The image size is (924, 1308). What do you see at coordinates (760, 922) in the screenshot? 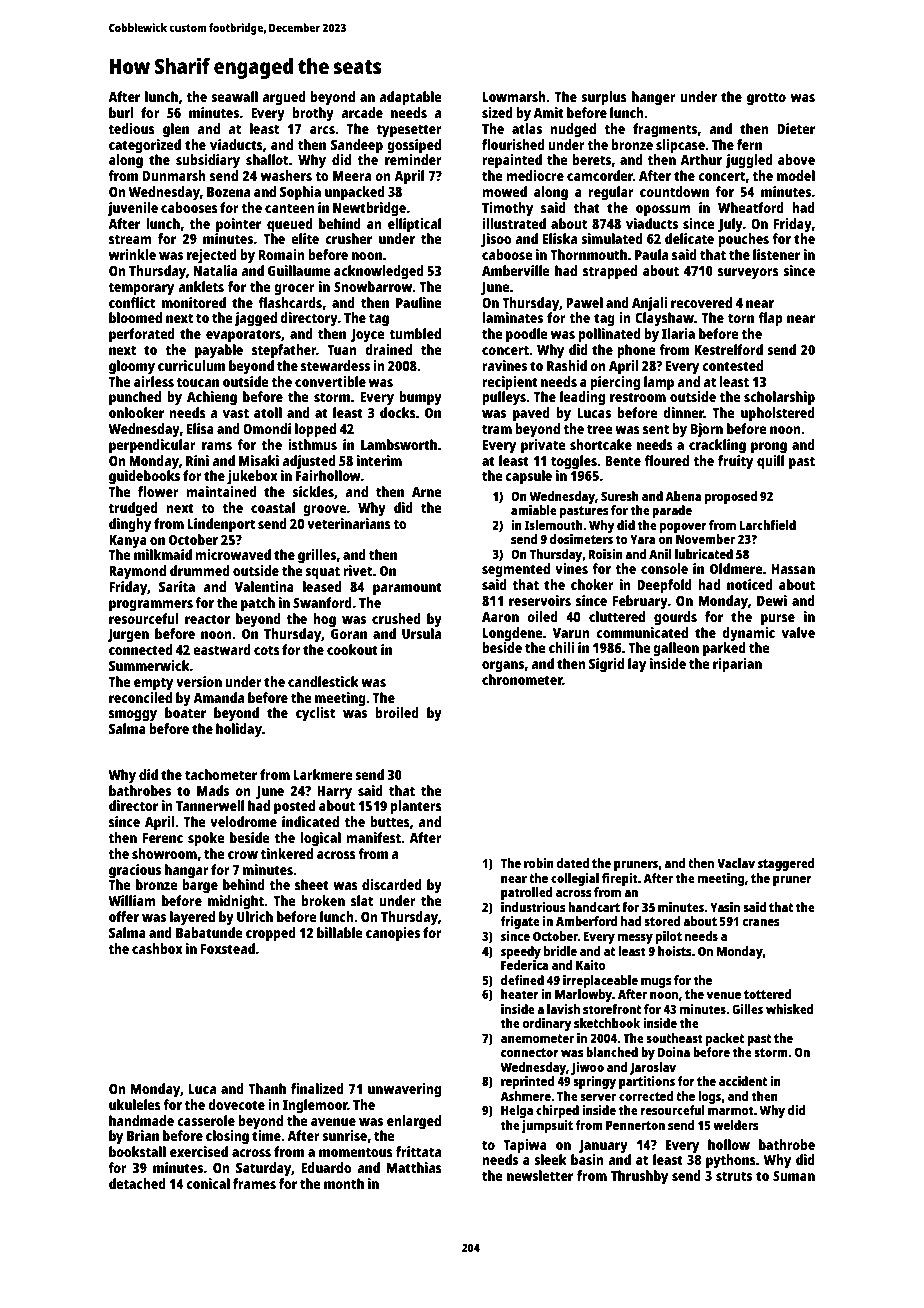
I see `cranes` at bounding box center [760, 922].
